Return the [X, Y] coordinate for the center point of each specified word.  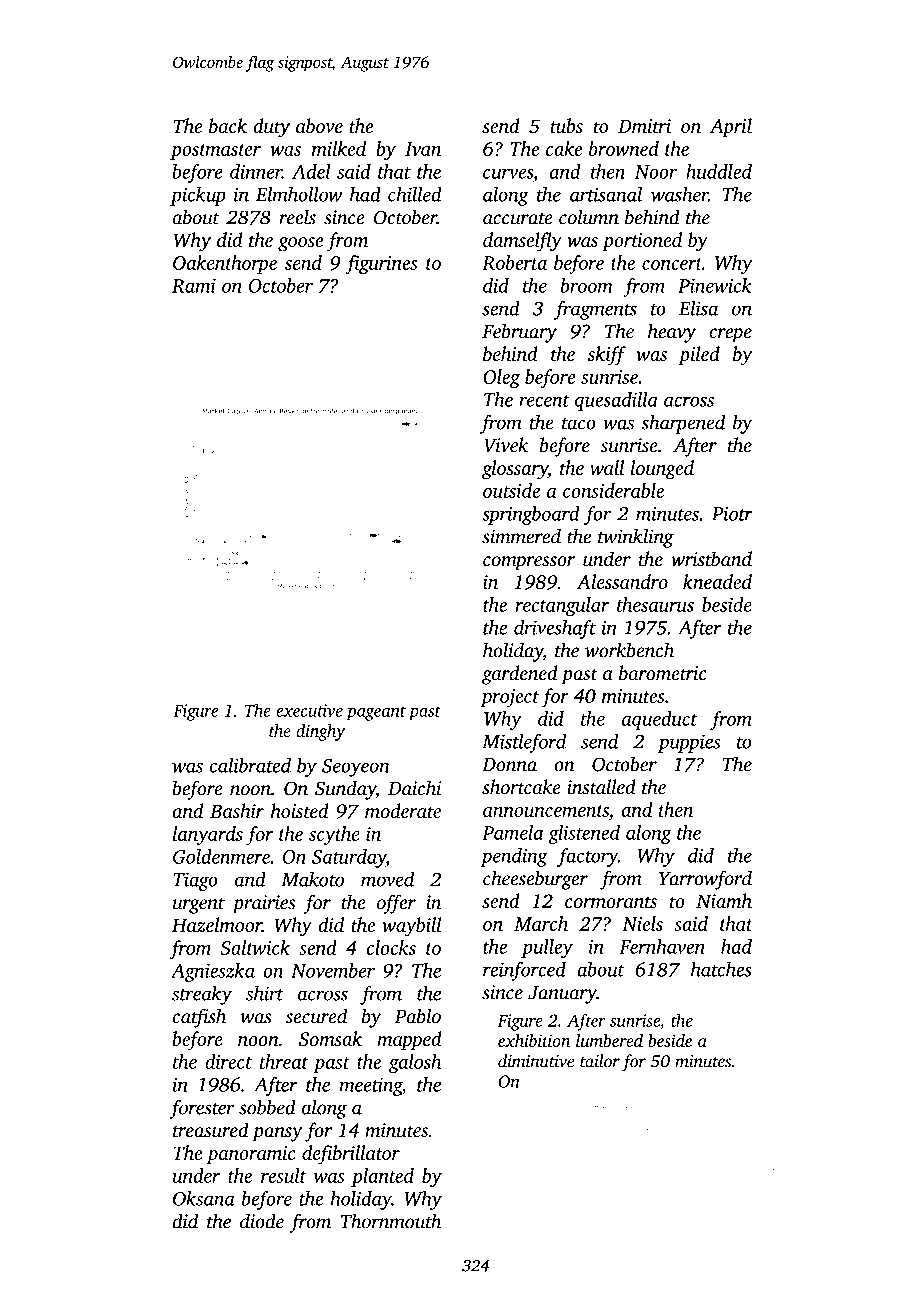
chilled [415, 194]
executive [309, 710]
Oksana [204, 1198]
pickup [198, 196]
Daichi [414, 788]
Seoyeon [356, 768]
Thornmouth [391, 1221]
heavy [672, 333]
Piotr [732, 513]
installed [601, 786]
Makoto [312, 879]
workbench [629, 650]
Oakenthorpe [225, 264]
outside [511, 490]
